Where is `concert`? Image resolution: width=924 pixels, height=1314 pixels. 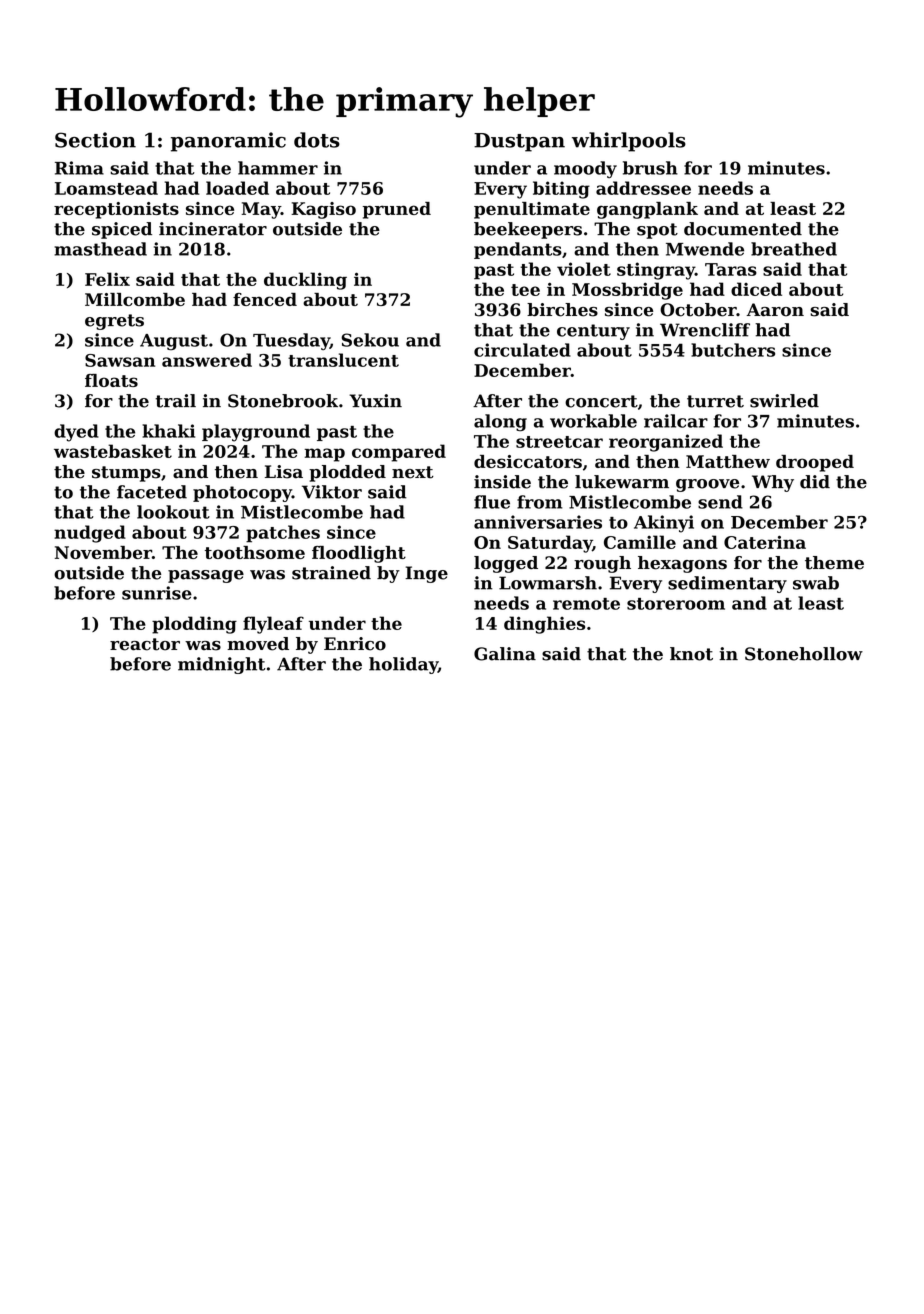
concert is located at coordinates (601, 401).
